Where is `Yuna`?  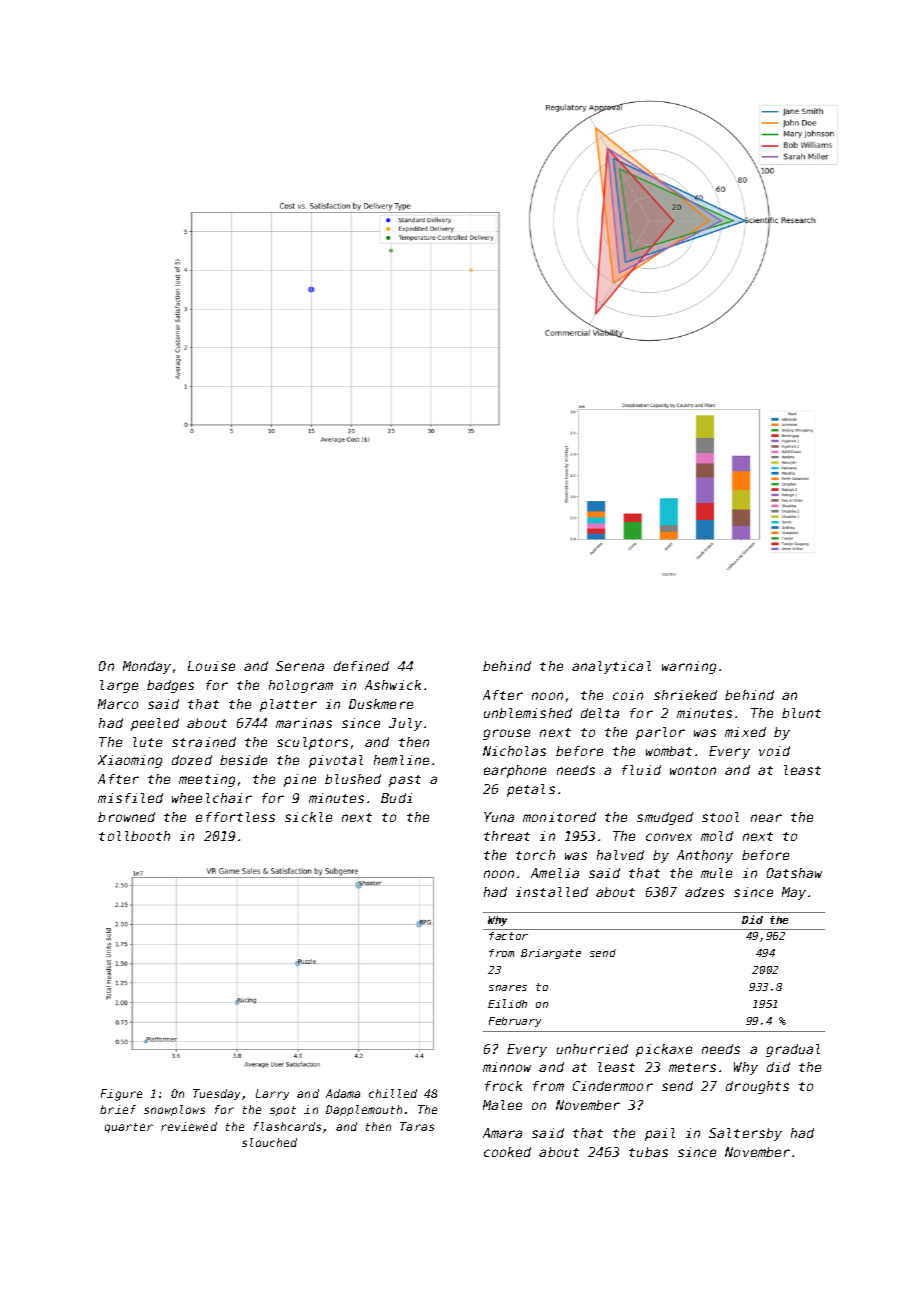
Yuna is located at coordinates (499, 817).
